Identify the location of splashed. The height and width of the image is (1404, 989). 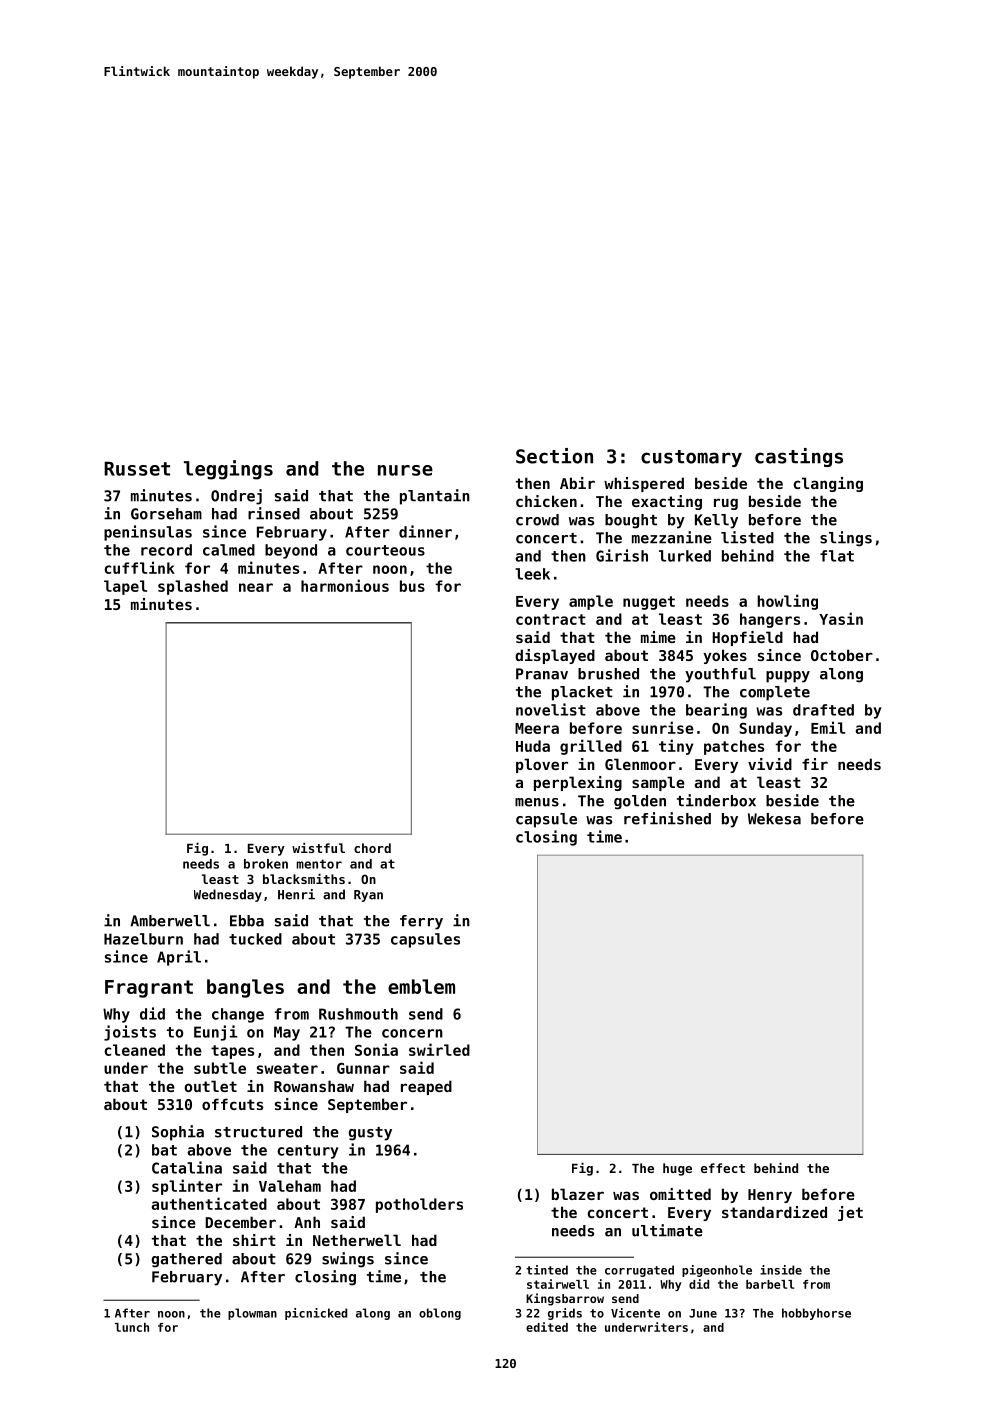
(193, 587).
